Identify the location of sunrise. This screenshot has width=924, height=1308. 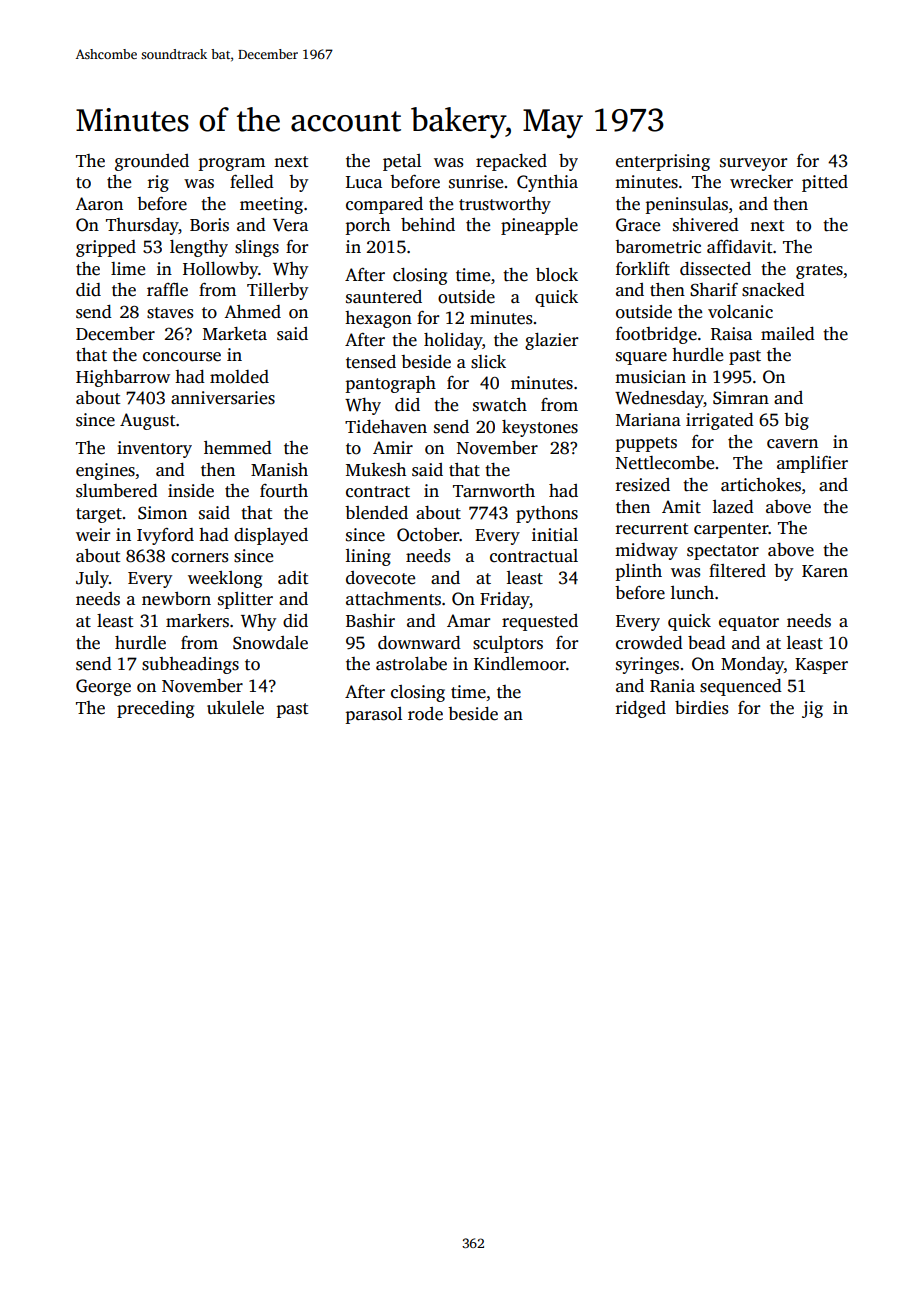
(476, 182).
